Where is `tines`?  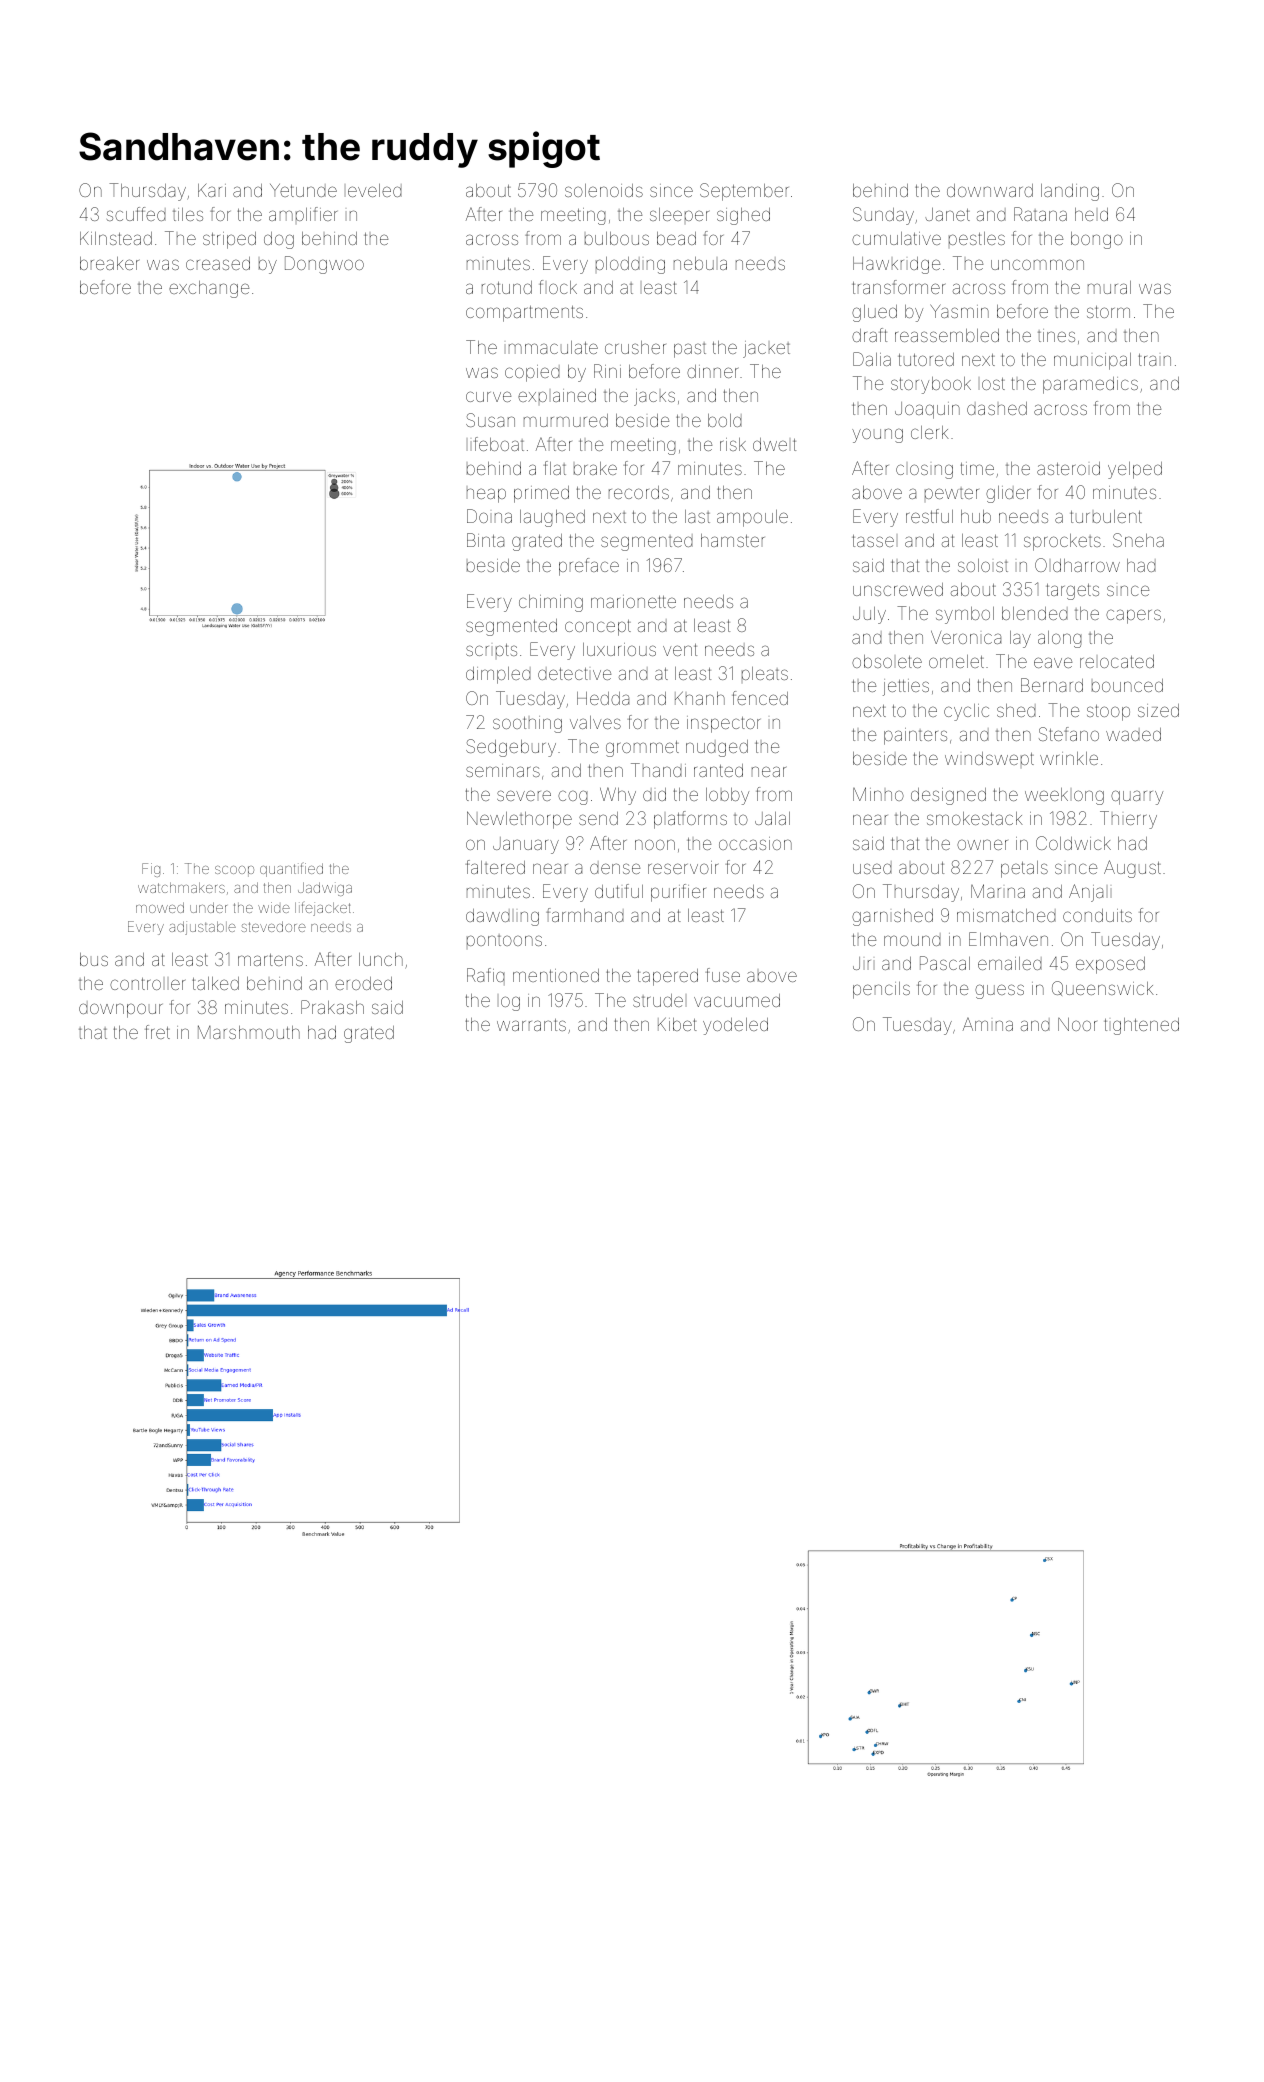
tines is located at coordinates (1056, 335).
